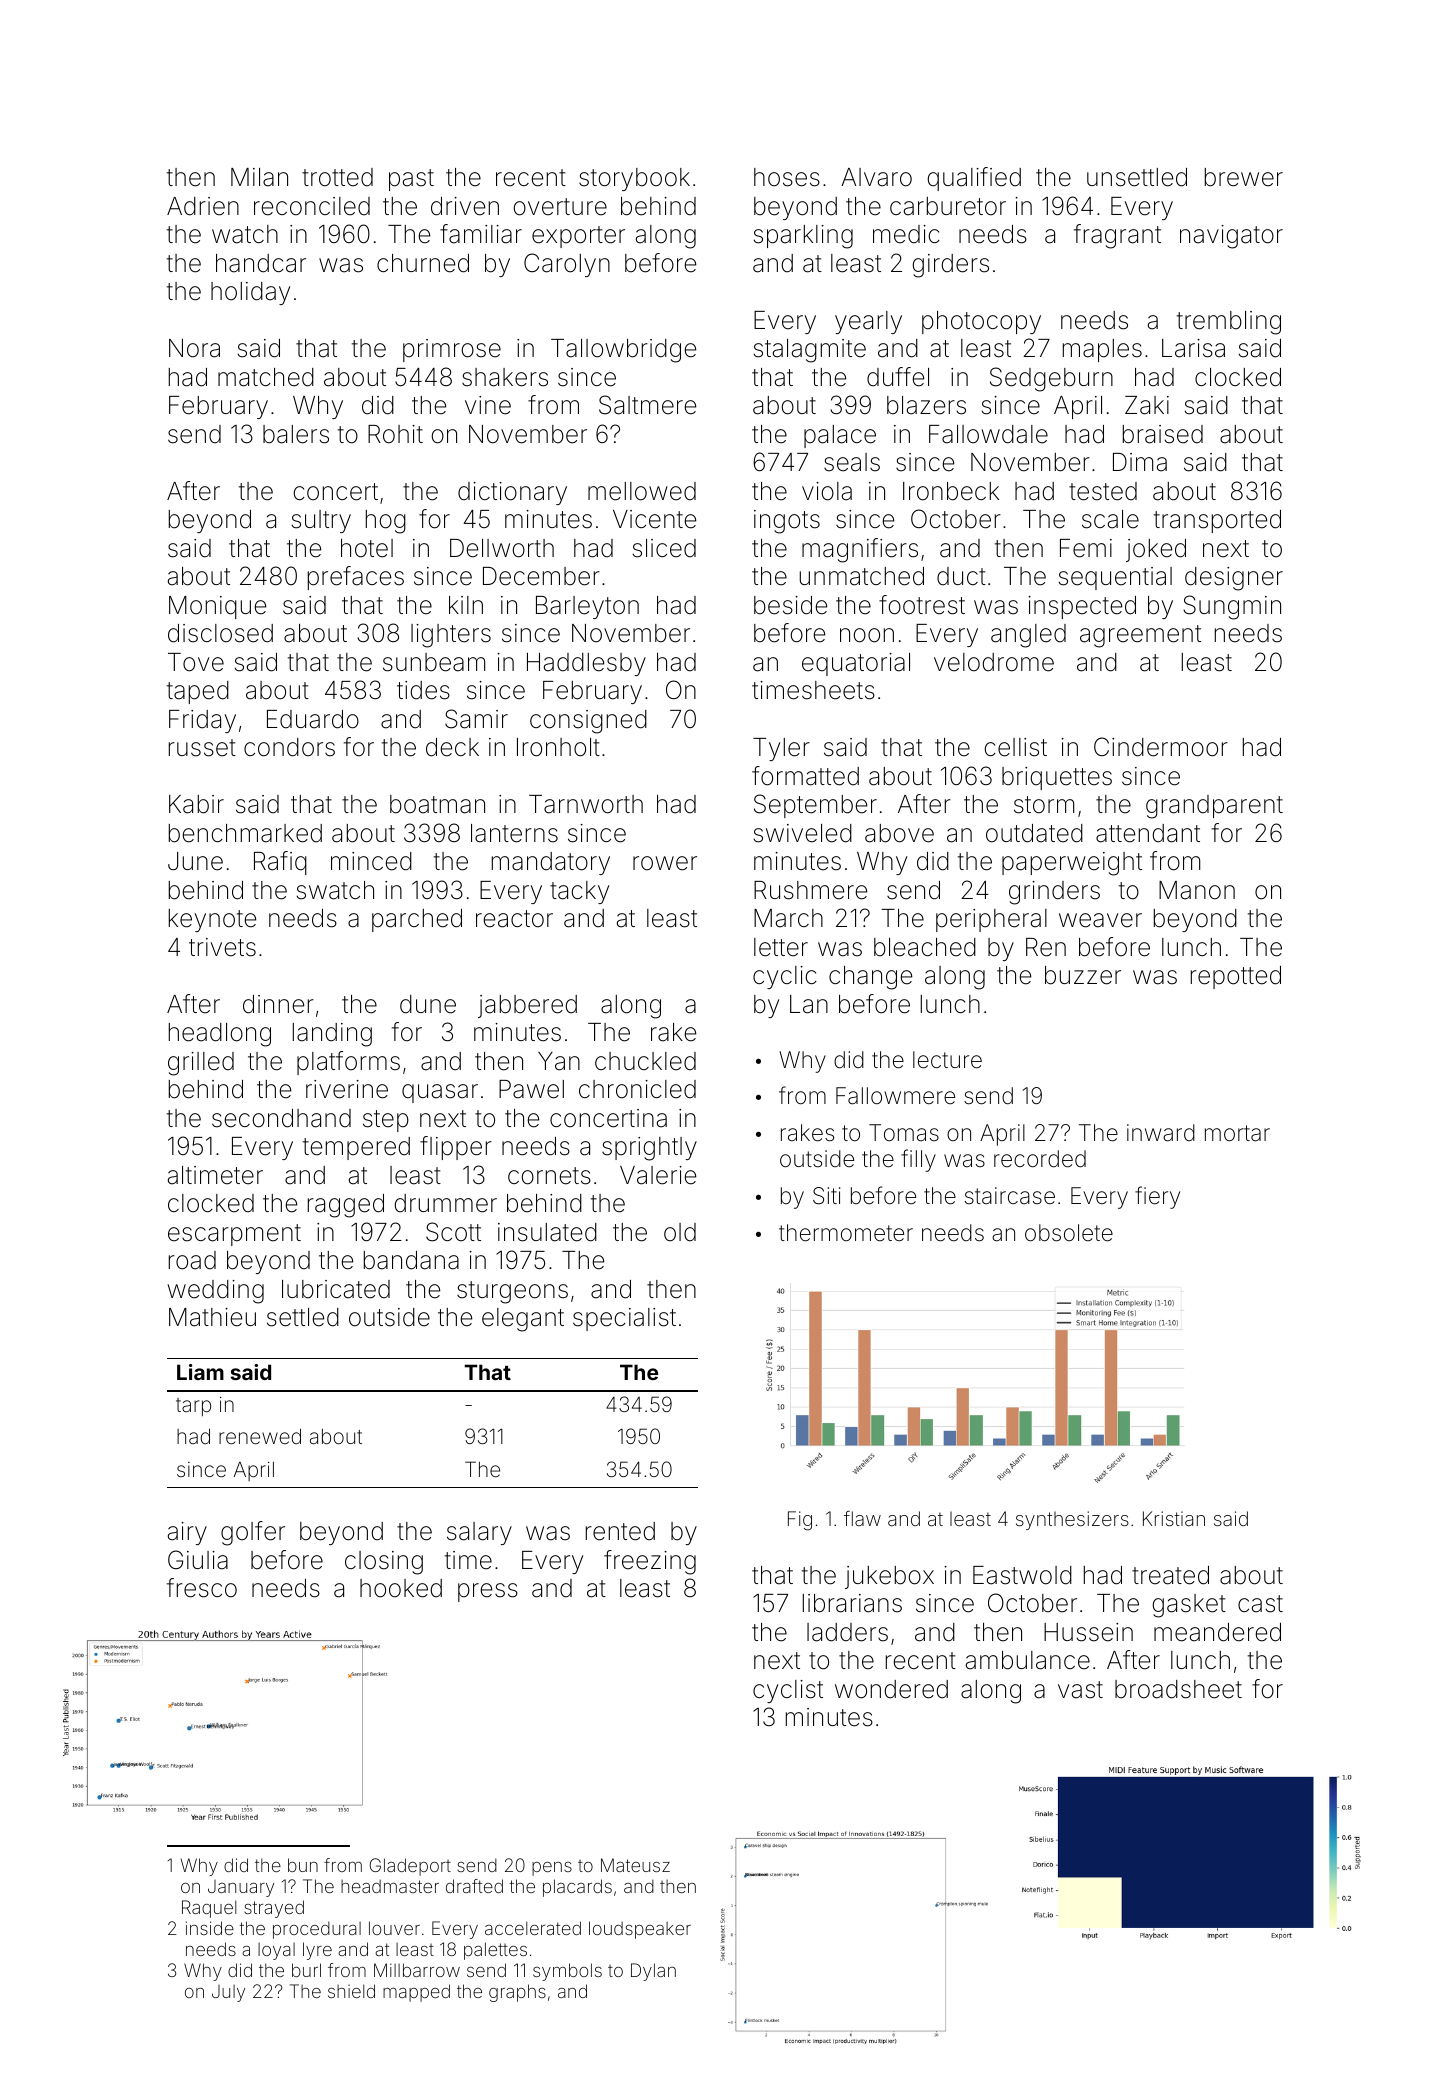 The image size is (1450, 2100). What do you see at coordinates (1069, 1233) in the page?
I see `obsolete` at bounding box center [1069, 1233].
